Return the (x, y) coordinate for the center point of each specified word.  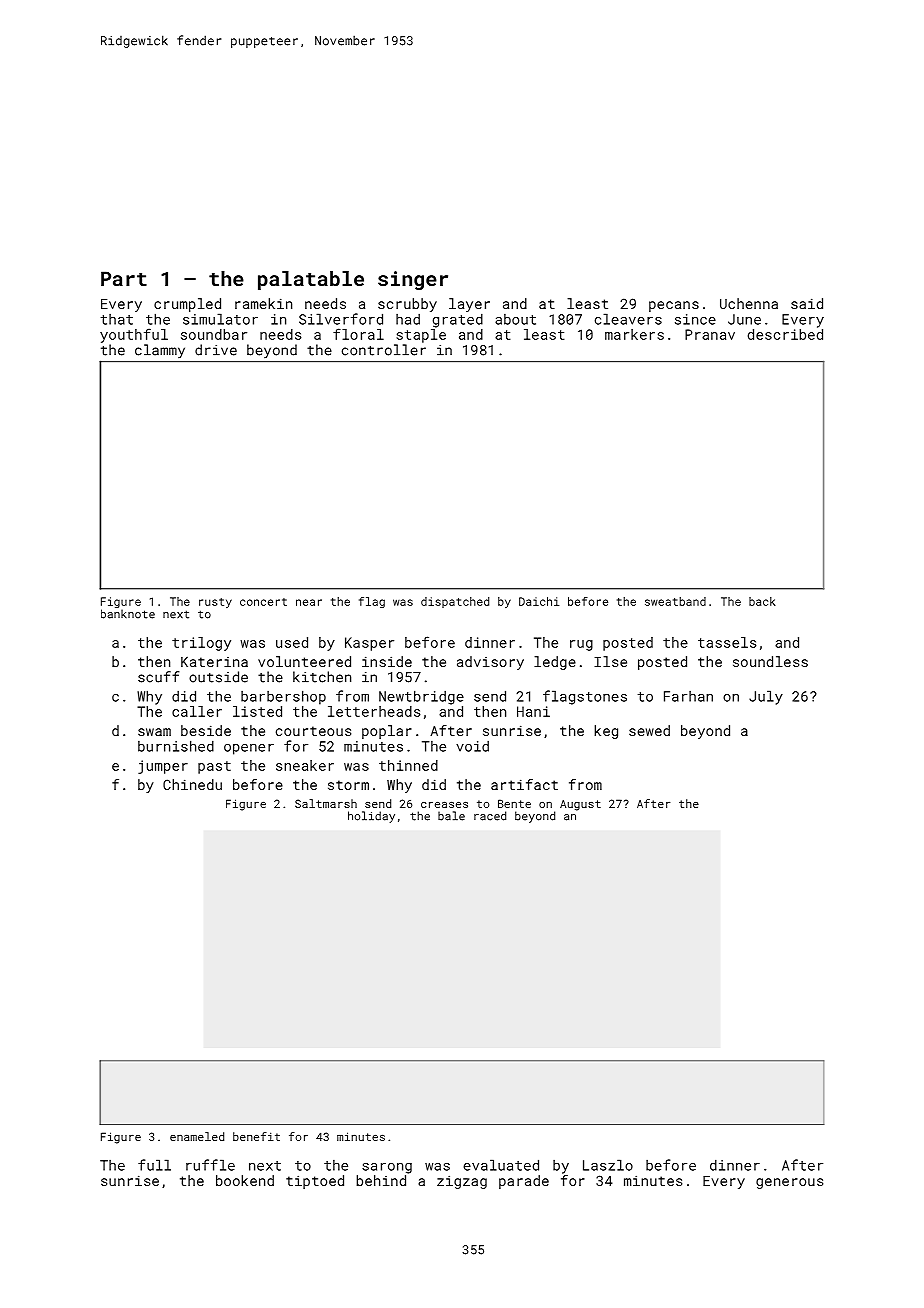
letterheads (374, 711)
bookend (245, 1180)
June (744, 319)
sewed (649, 730)
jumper (163, 767)
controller (384, 350)
